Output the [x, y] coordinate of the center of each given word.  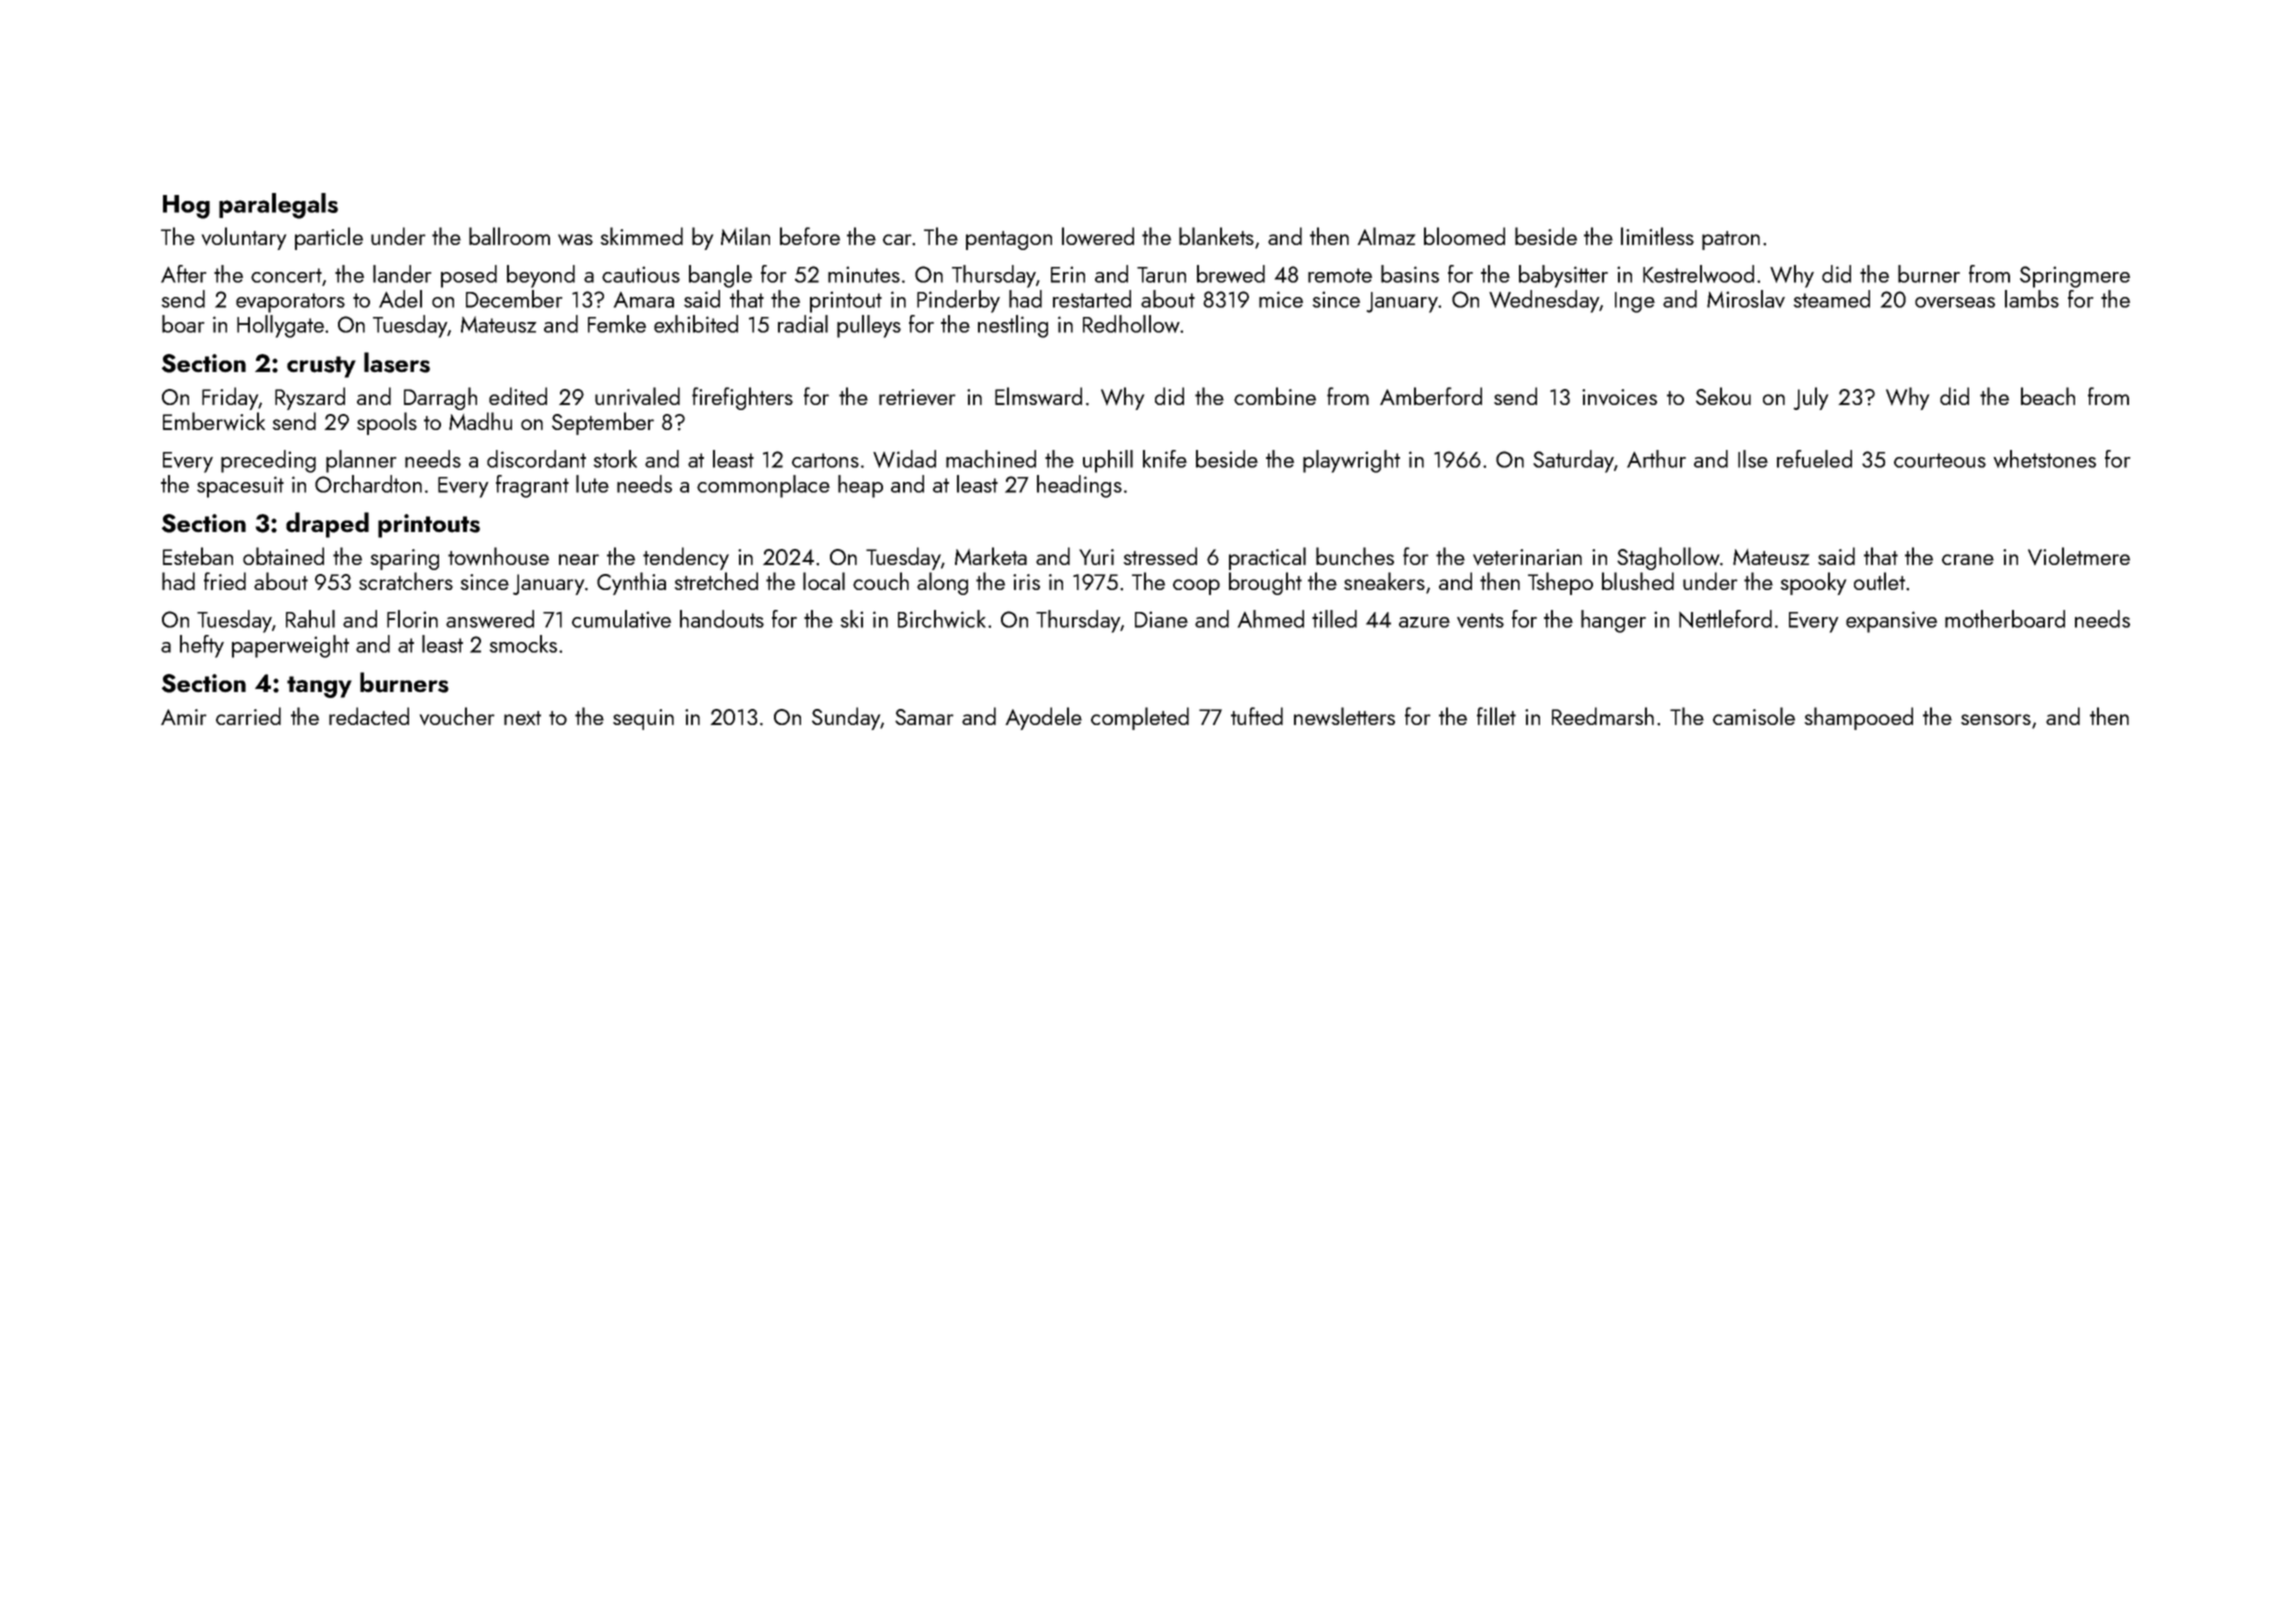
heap [860, 486]
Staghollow [1668, 558]
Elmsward [1038, 396]
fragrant [532, 486]
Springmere [2075, 277]
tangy [319, 687]
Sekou [1723, 396]
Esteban [198, 556]
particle [329, 238]
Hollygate [280, 326]
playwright [1351, 461]
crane [1968, 559]
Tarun [1161, 275]
